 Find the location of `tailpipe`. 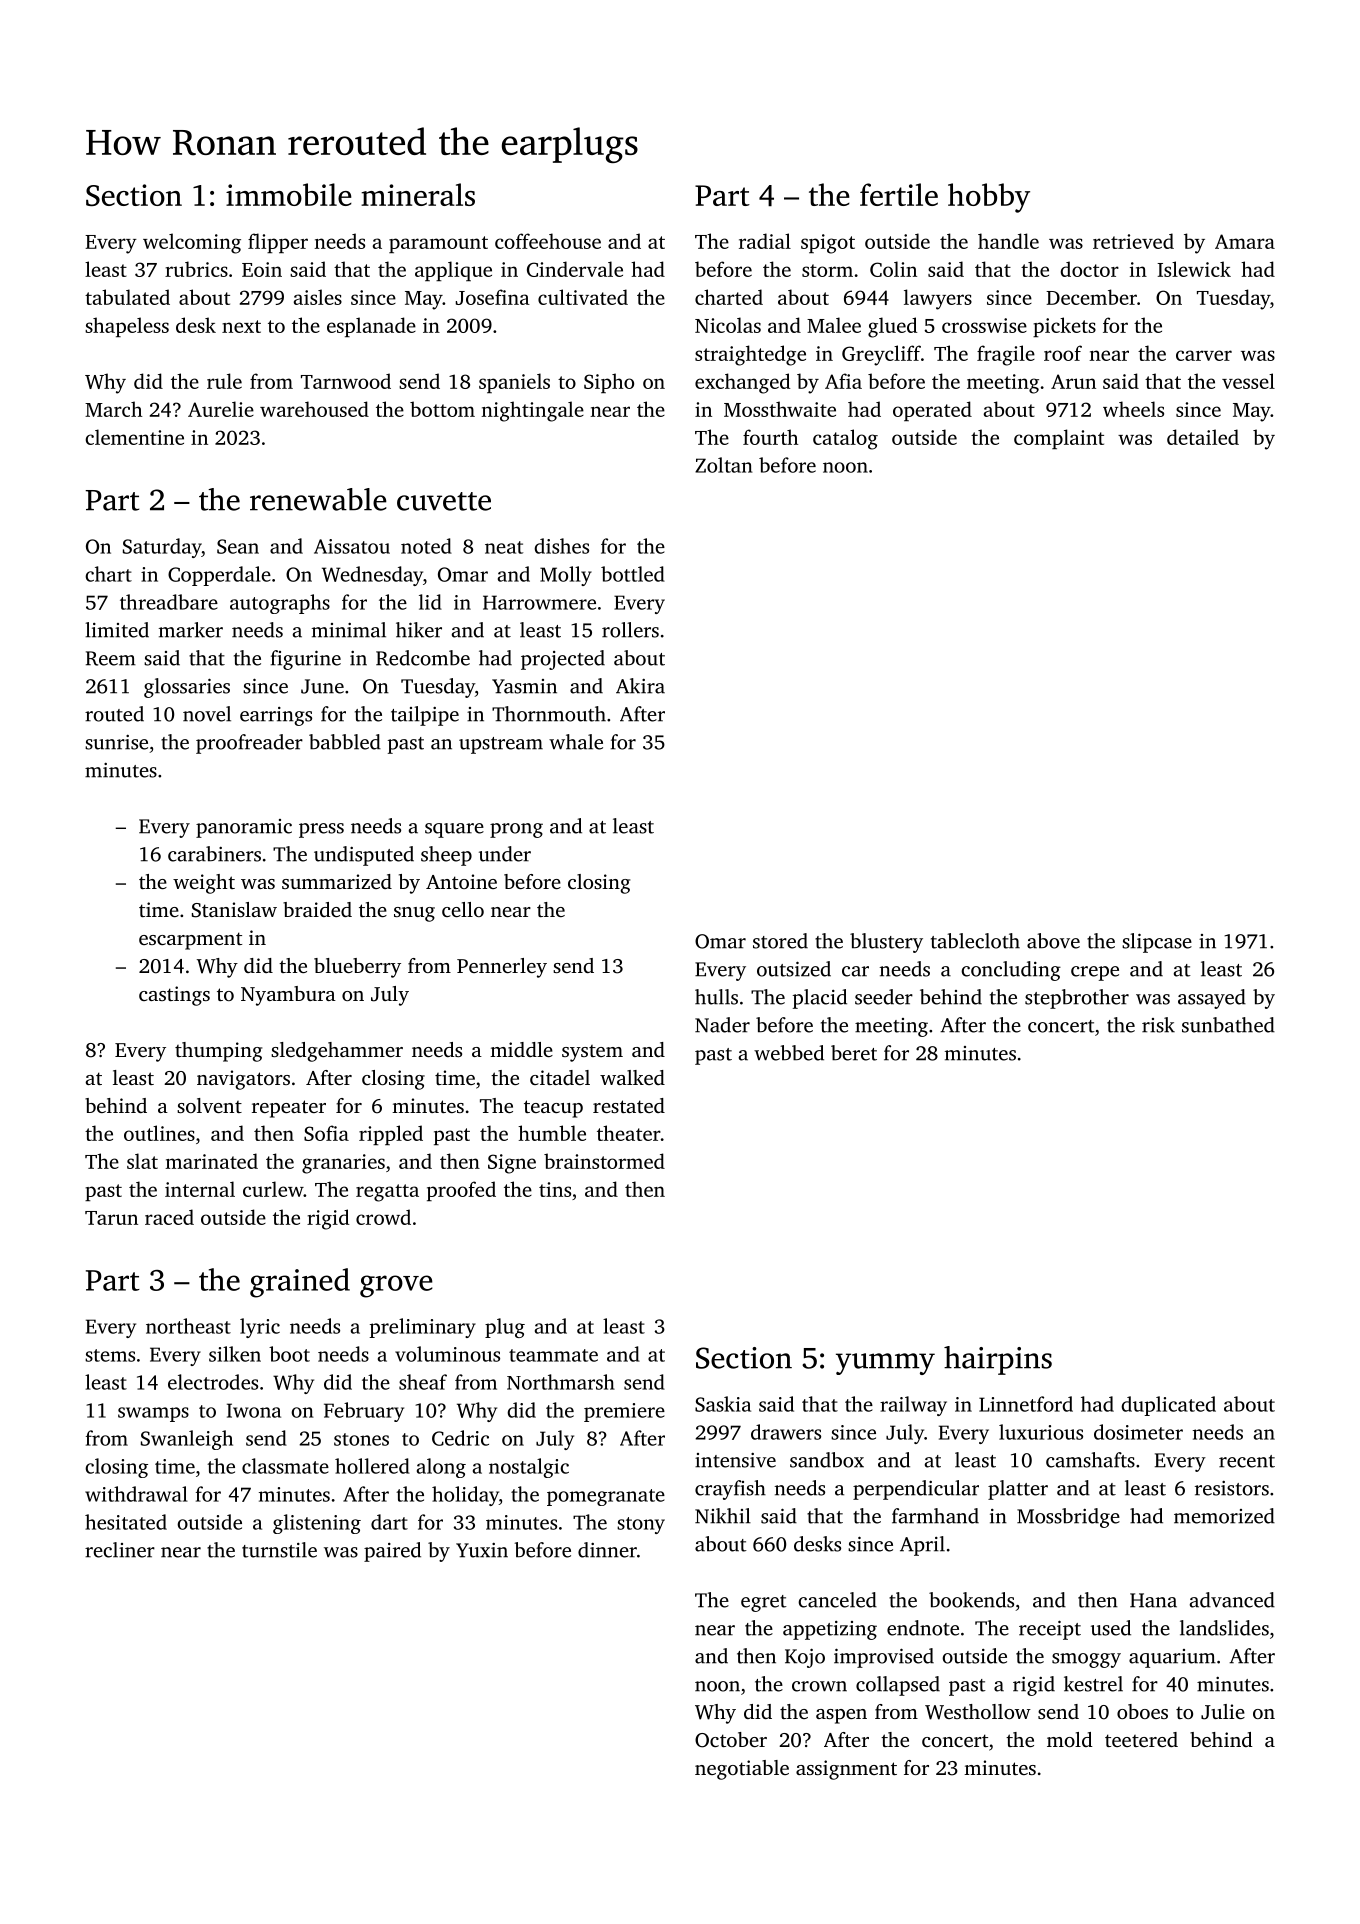

tailpipe is located at coordinates (425, 716).
